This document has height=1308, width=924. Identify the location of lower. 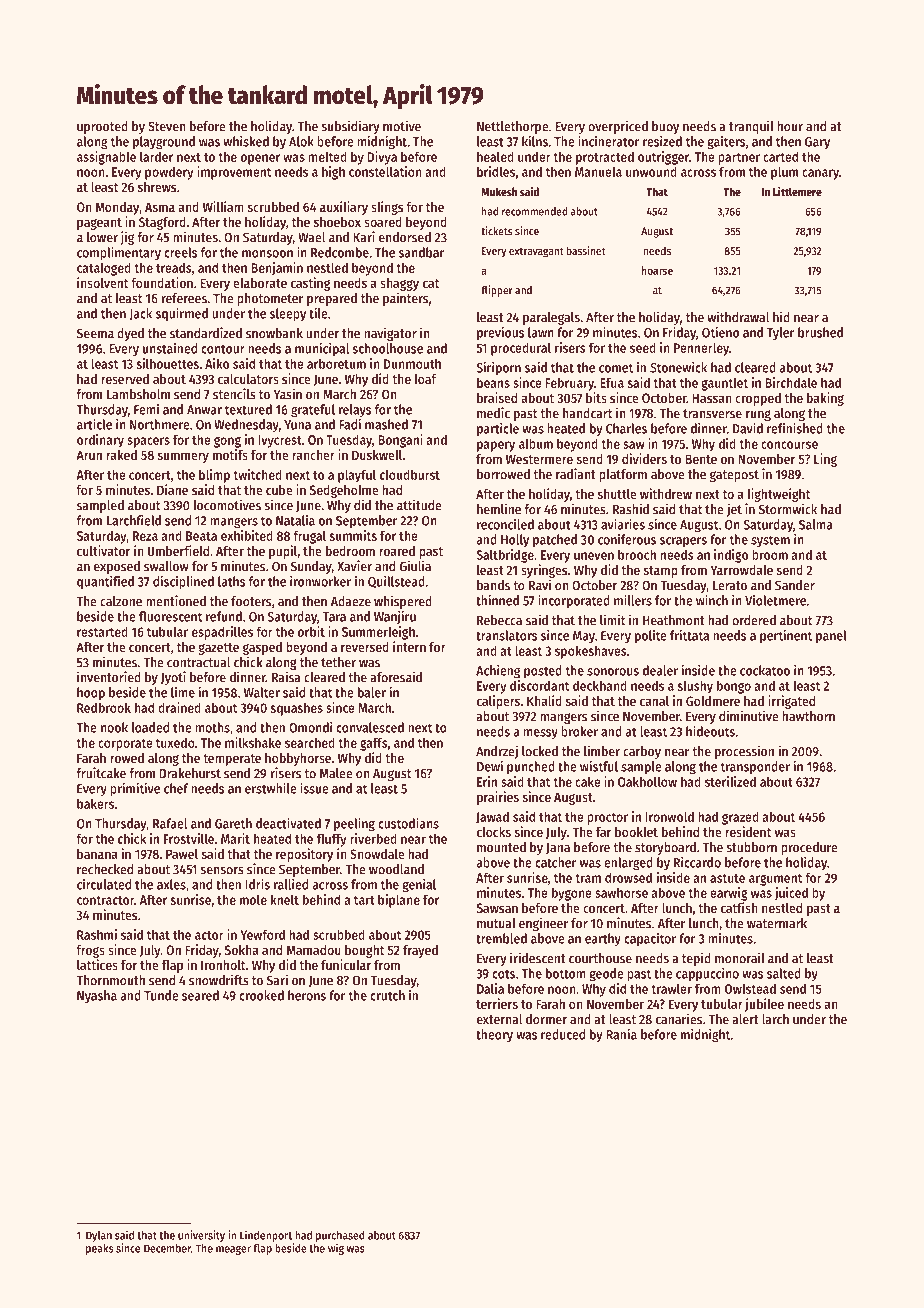
(102, 237).
